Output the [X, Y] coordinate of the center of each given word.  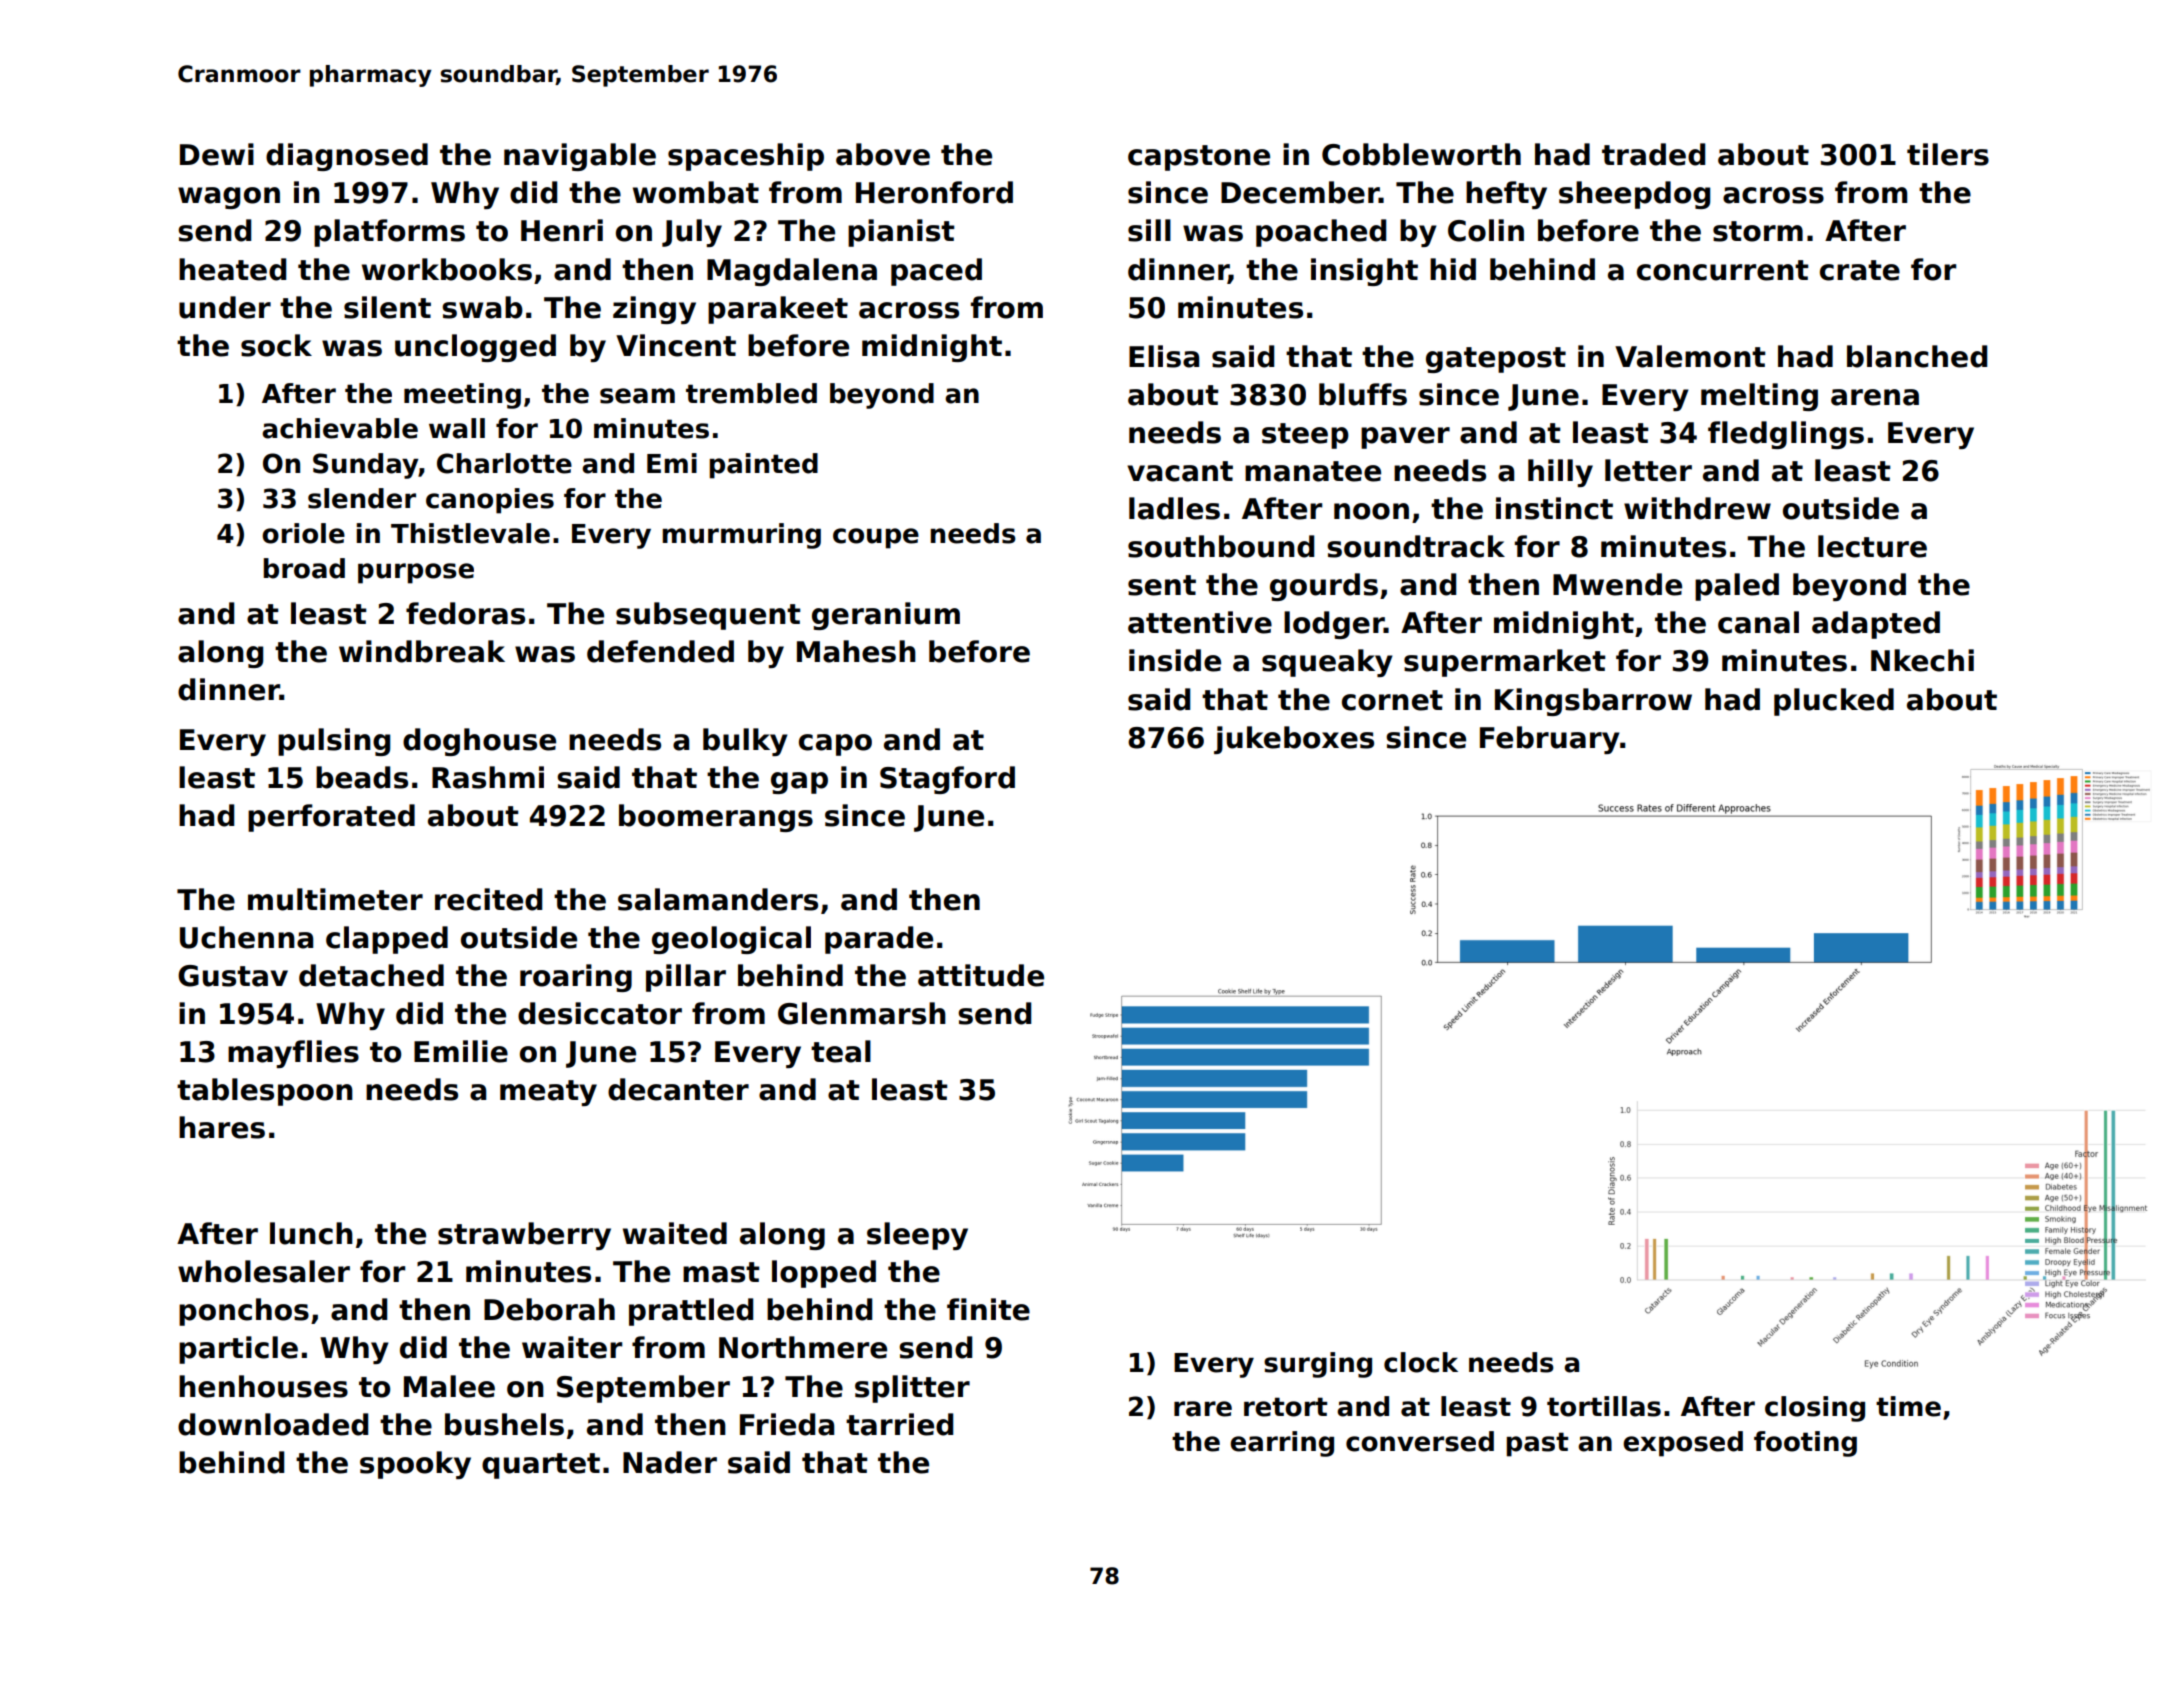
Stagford [947, 780]
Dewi [217, 154]
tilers [1948, 154]
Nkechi [1922, 660]
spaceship [746, 157]
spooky [415, 1465]
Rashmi [488, 777]
